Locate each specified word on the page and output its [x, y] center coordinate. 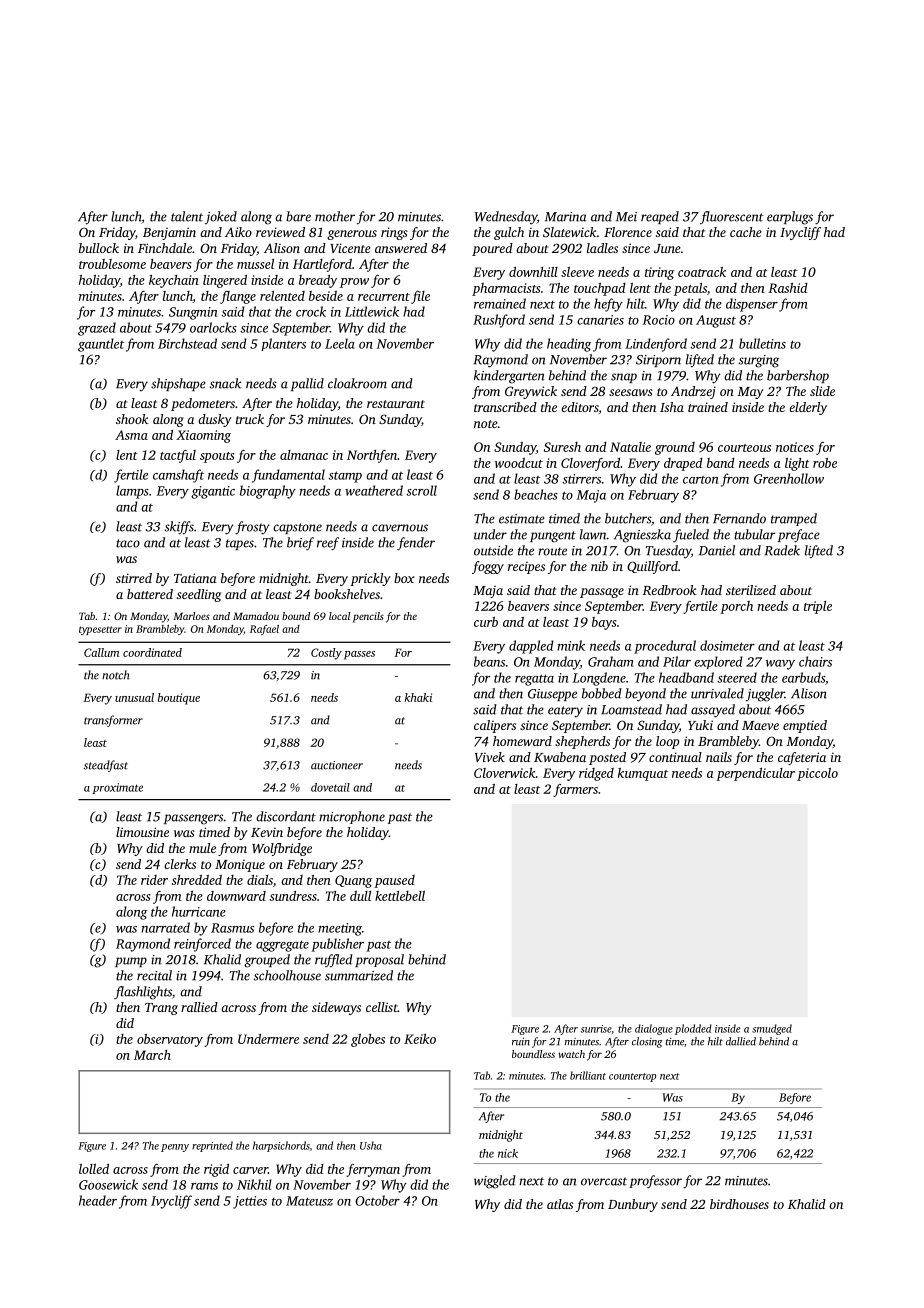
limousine [142, 832]
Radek [782, 550]
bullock [99, 248]
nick [508, 1153]
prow [354, 283]
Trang [161, 1009]
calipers [495, 726]
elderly [808, 408]
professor [655, 1182]
